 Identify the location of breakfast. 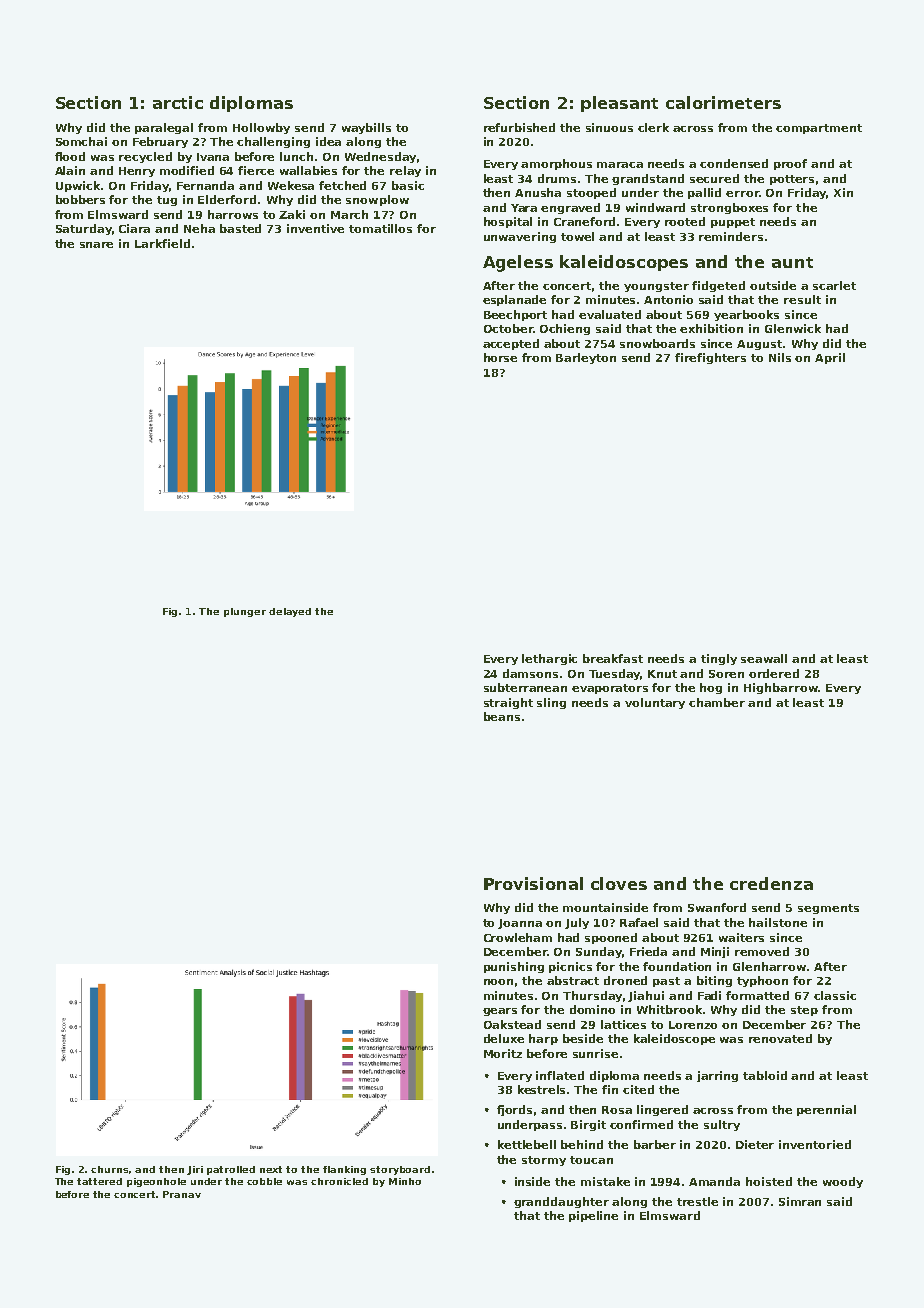
(613, 658).
